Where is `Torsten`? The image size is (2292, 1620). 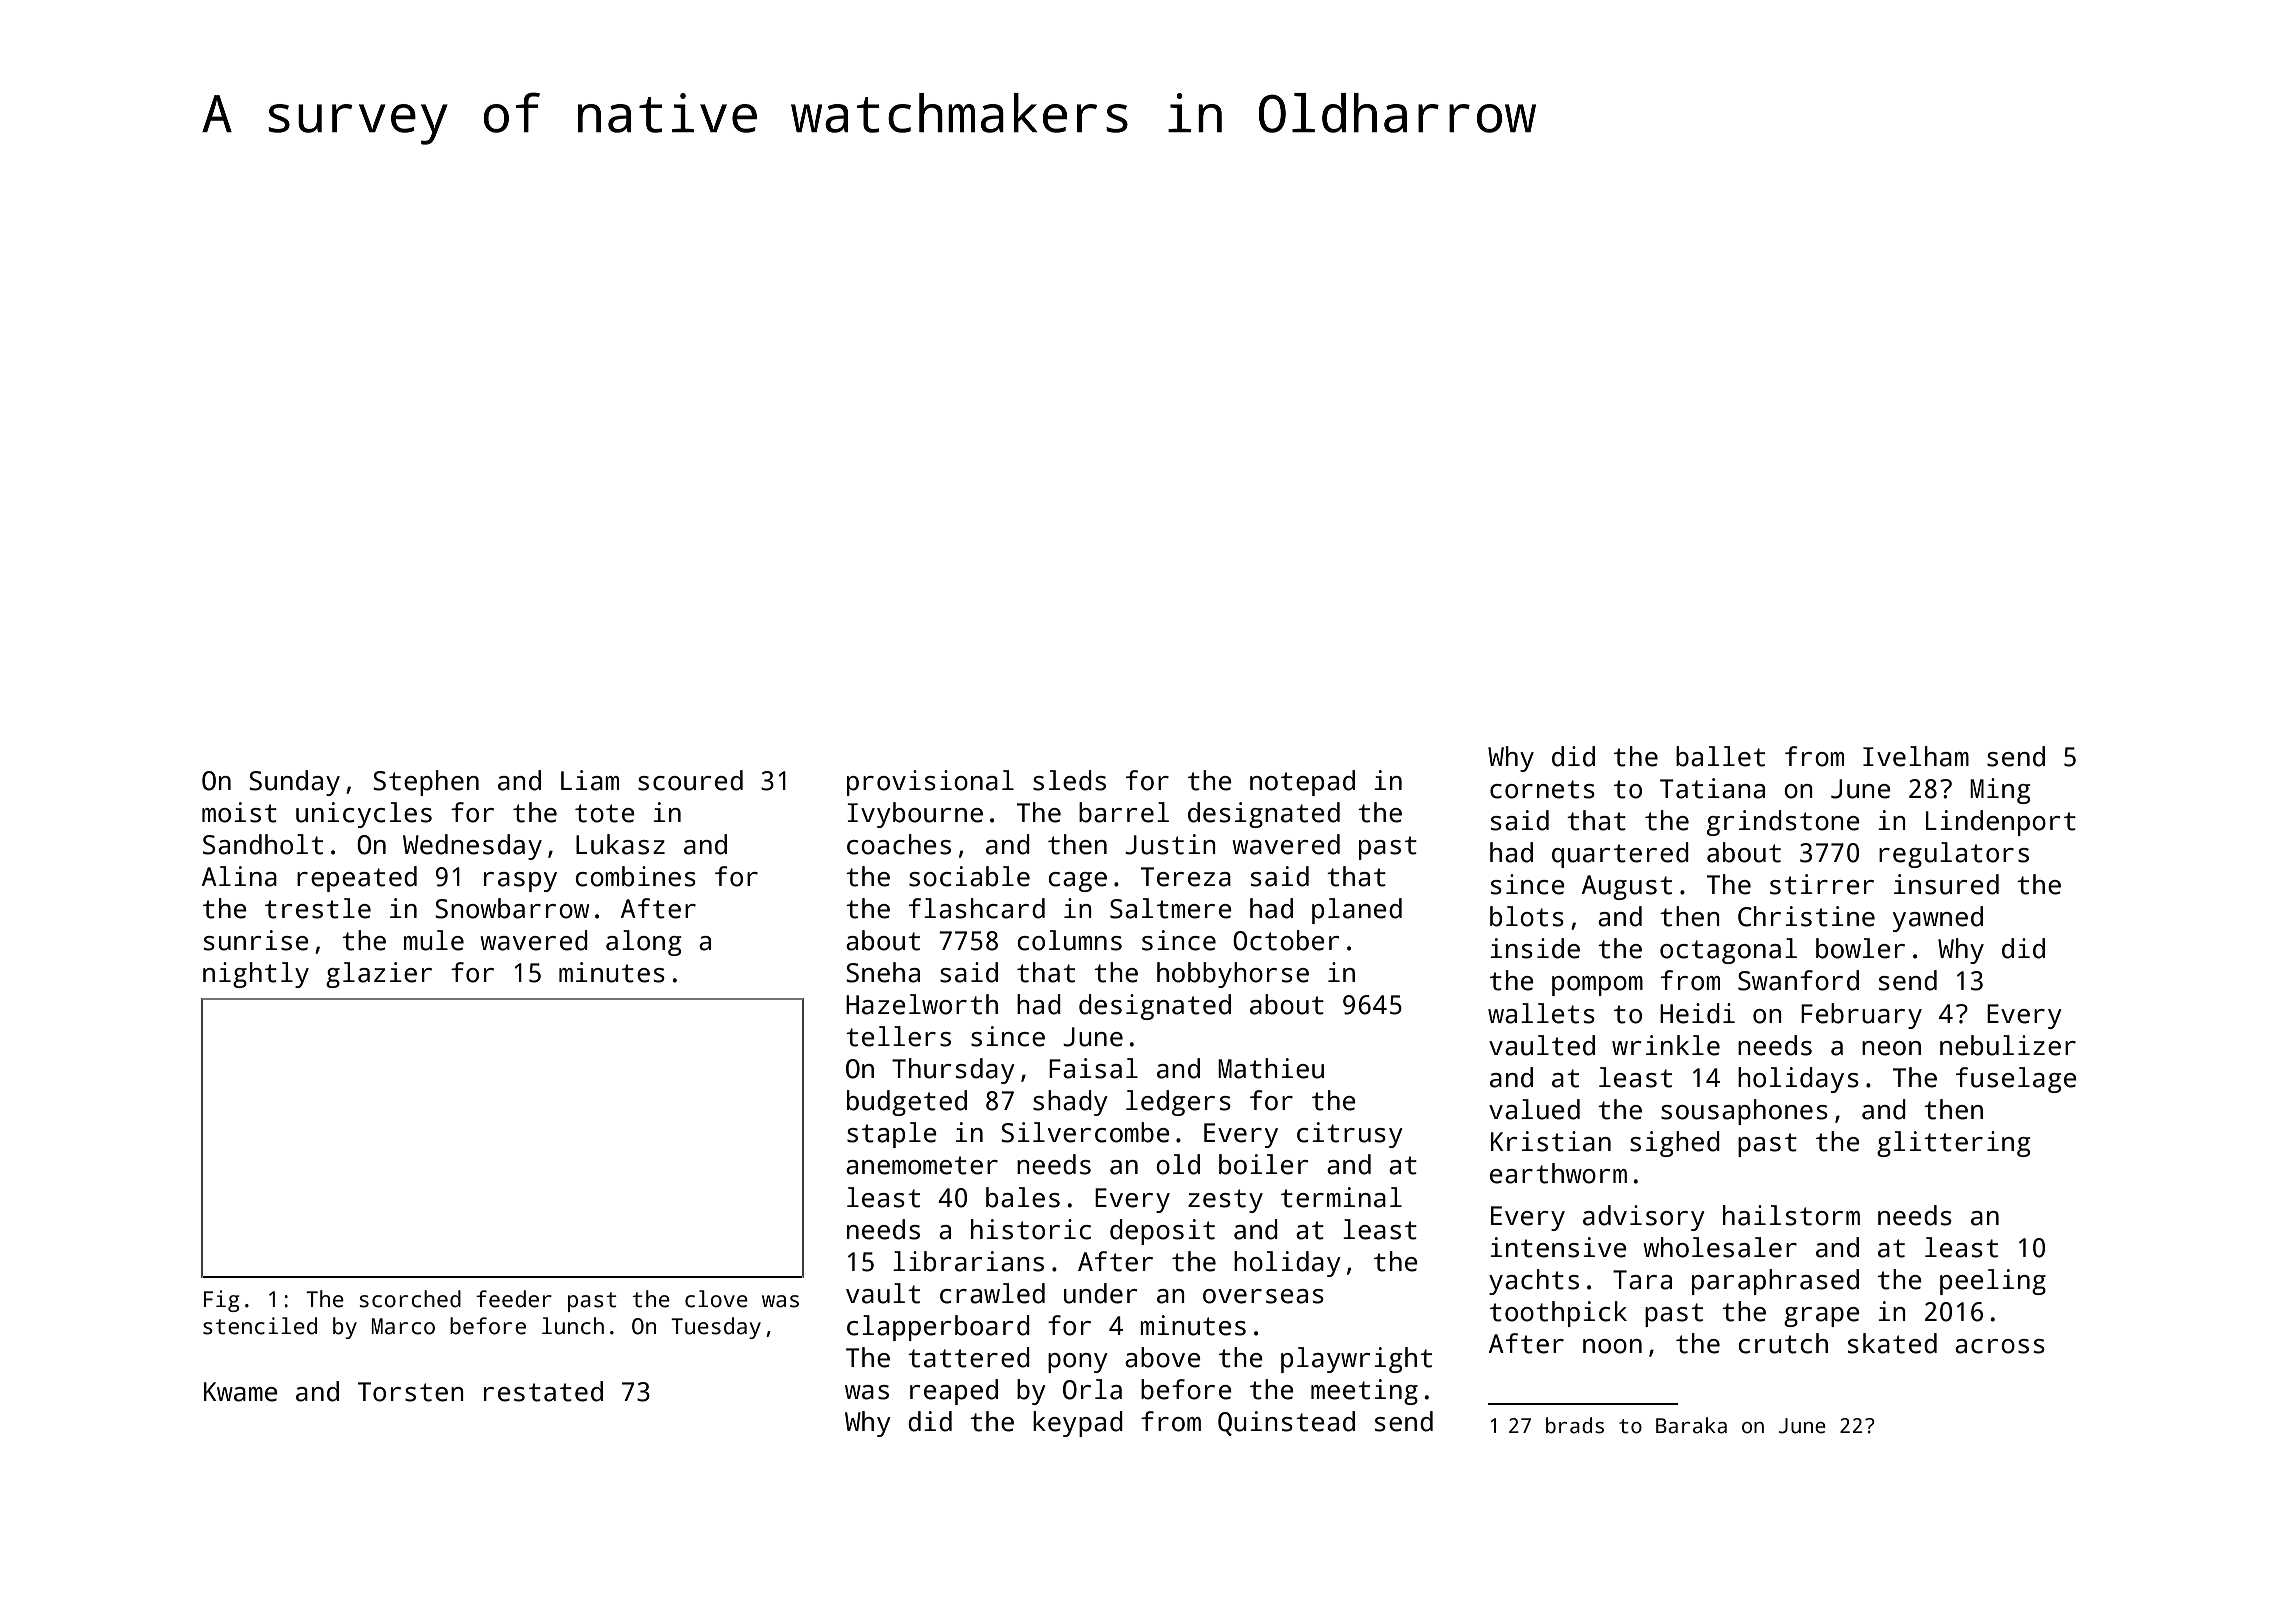 Torsten is located at coordinates (411, 1392).
